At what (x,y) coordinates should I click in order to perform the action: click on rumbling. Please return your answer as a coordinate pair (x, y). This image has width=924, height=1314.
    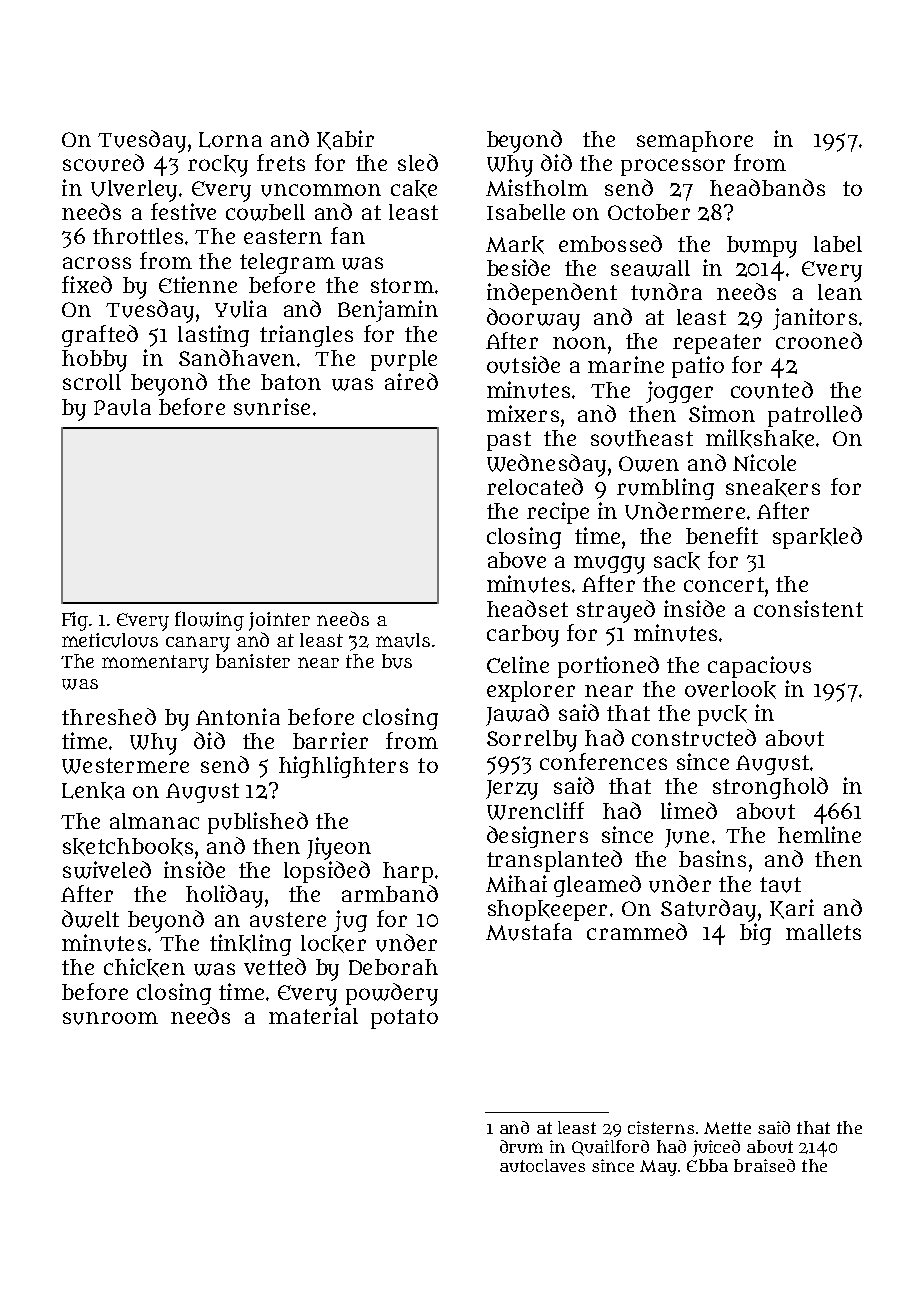
    Looking at the image, I should click on (665, 489).
